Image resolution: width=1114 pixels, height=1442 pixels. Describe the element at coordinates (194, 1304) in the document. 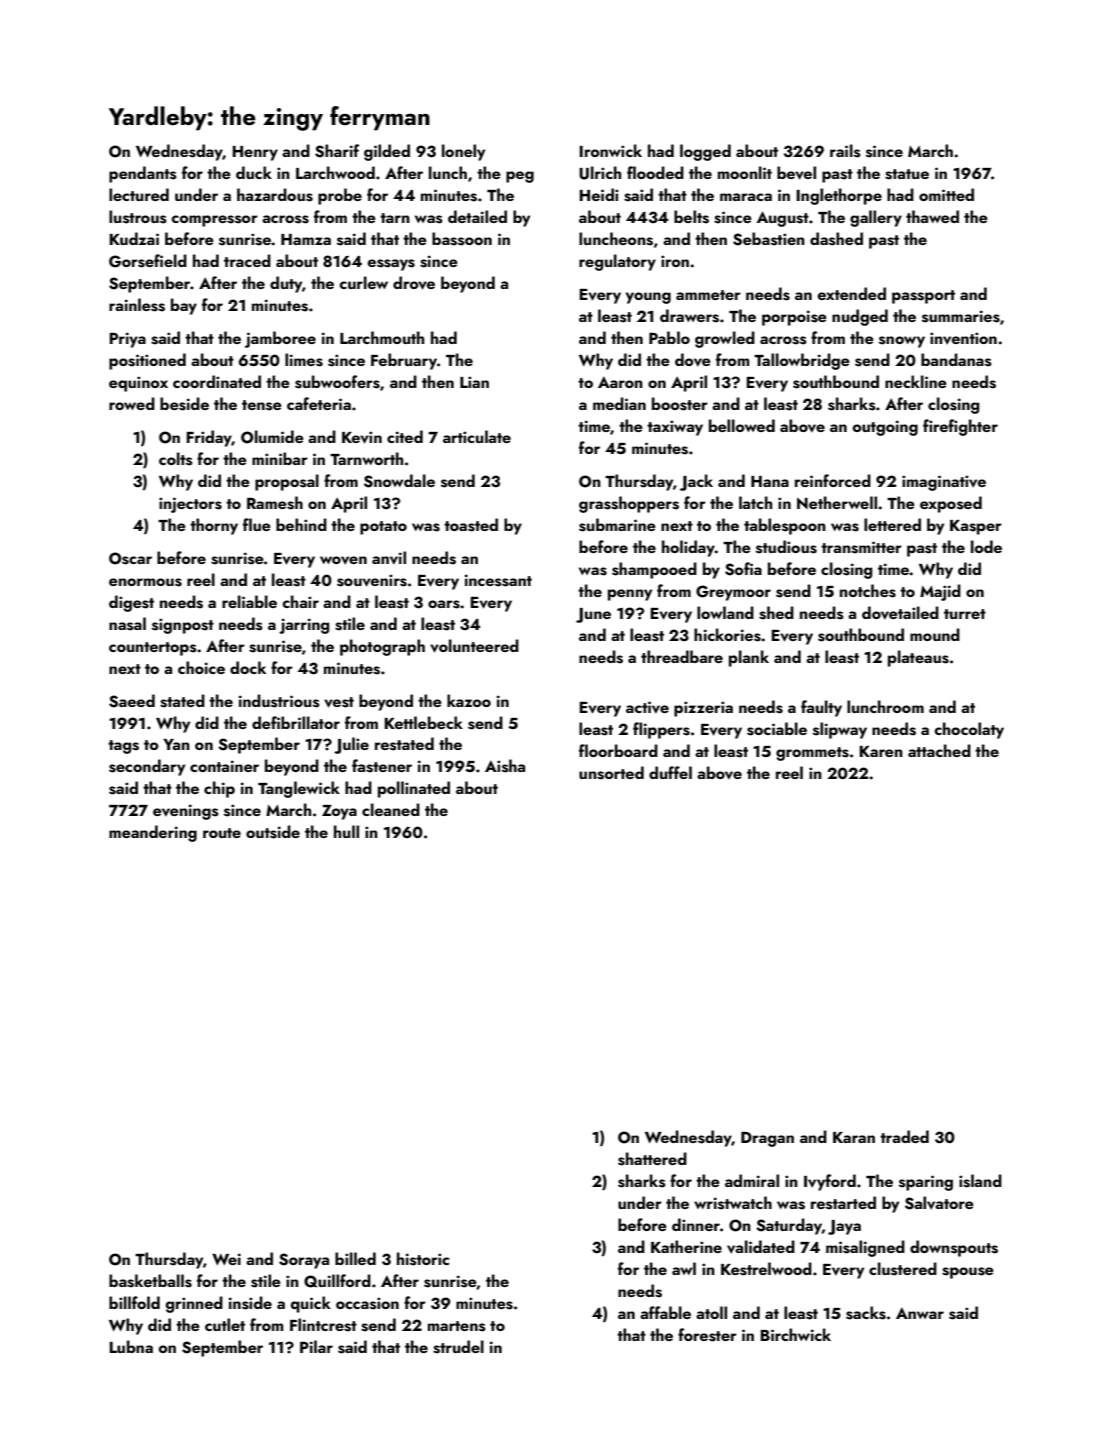

I see `grinned` at that location.
